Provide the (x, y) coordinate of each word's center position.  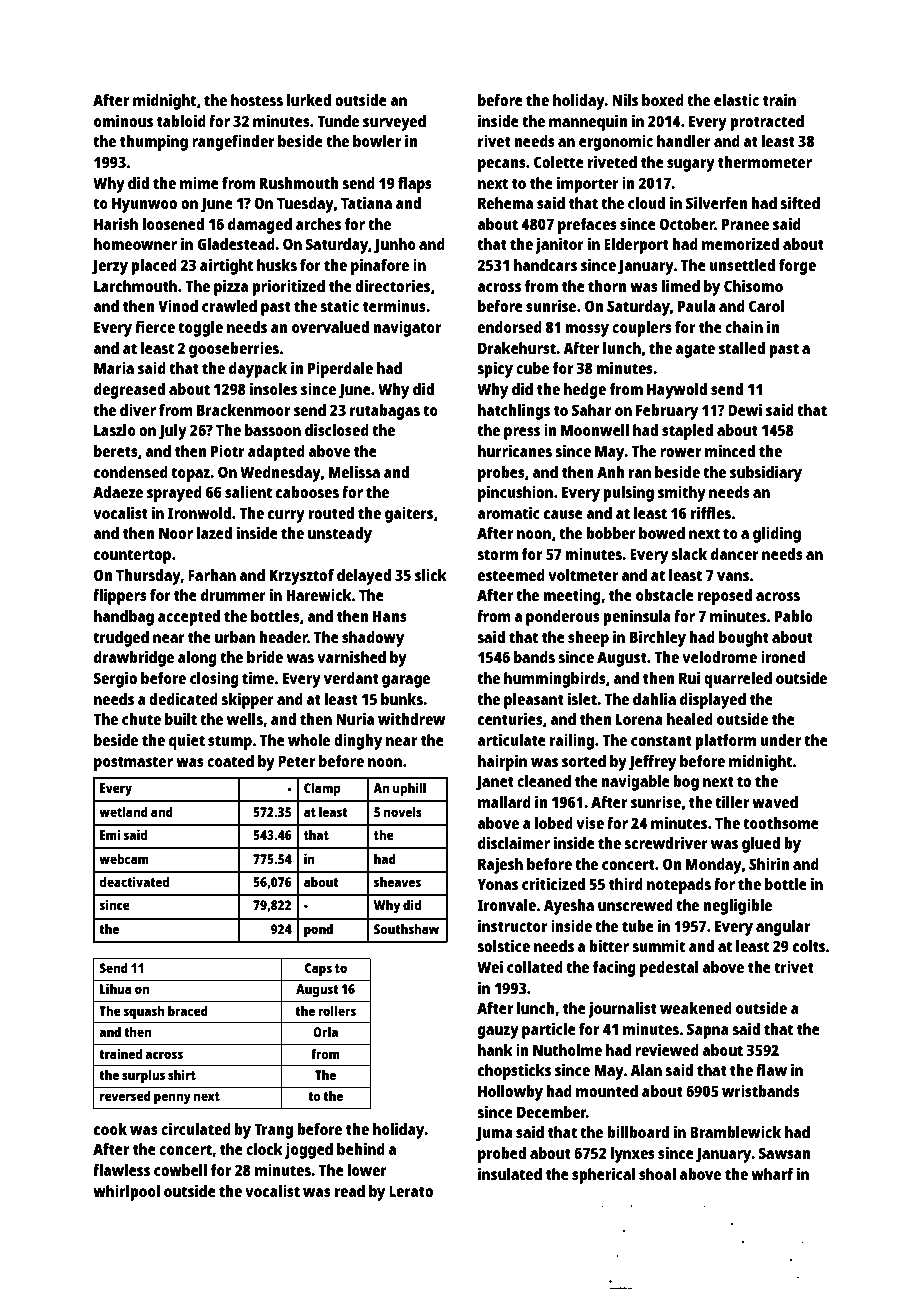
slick (431, 575)
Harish (116, 223)
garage (406, 681)
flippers (120, 596)
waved (775, 802)
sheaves (397, 882)
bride (265, 656)
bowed (662, 533)
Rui (689, 677)
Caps (318, 969)
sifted (800, 202)
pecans (502, 165)
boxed (663, 100)
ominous (123, 120)
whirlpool (126, 1193)
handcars (545, 265)
